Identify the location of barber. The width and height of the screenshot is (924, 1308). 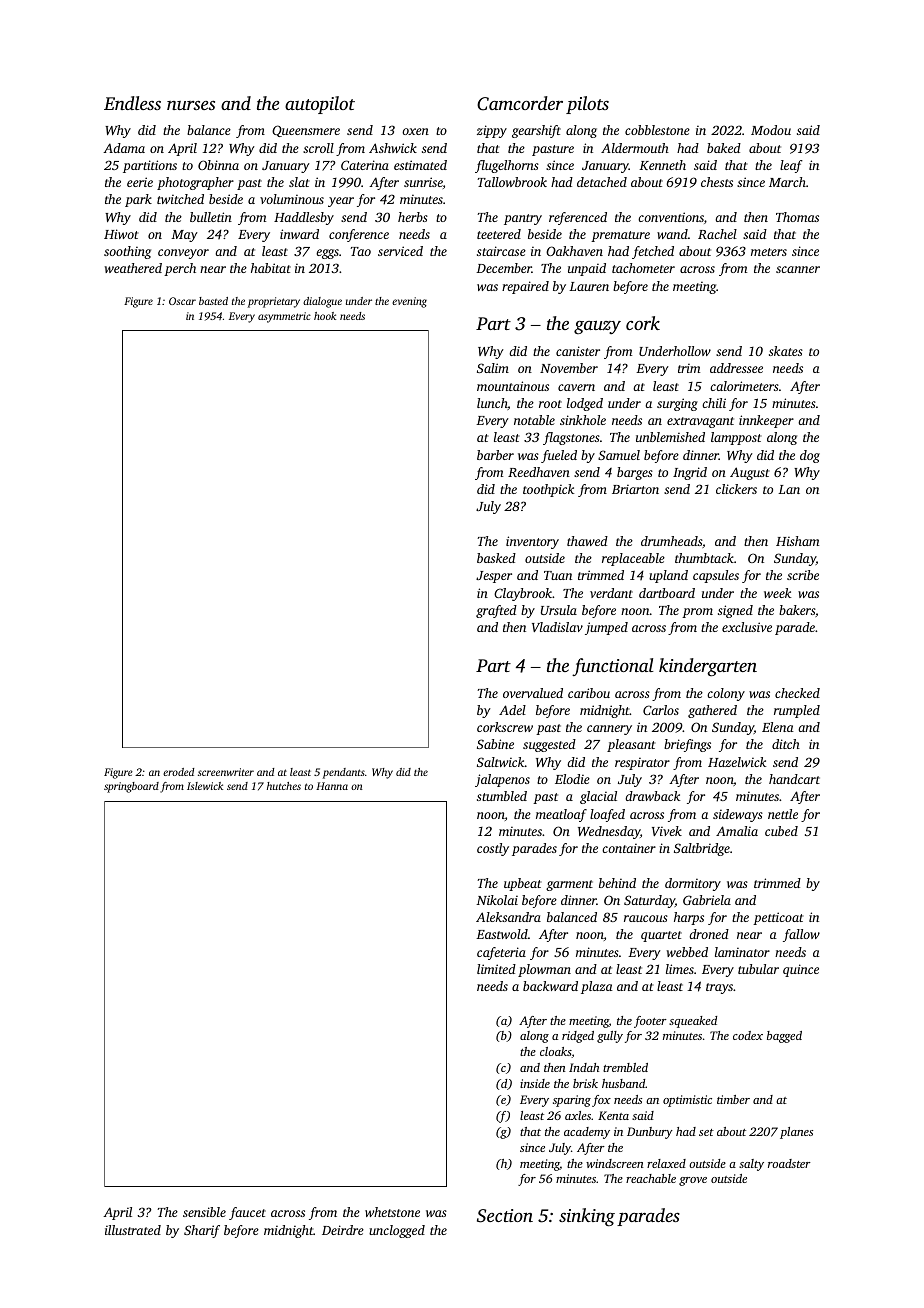
(495, 455).
